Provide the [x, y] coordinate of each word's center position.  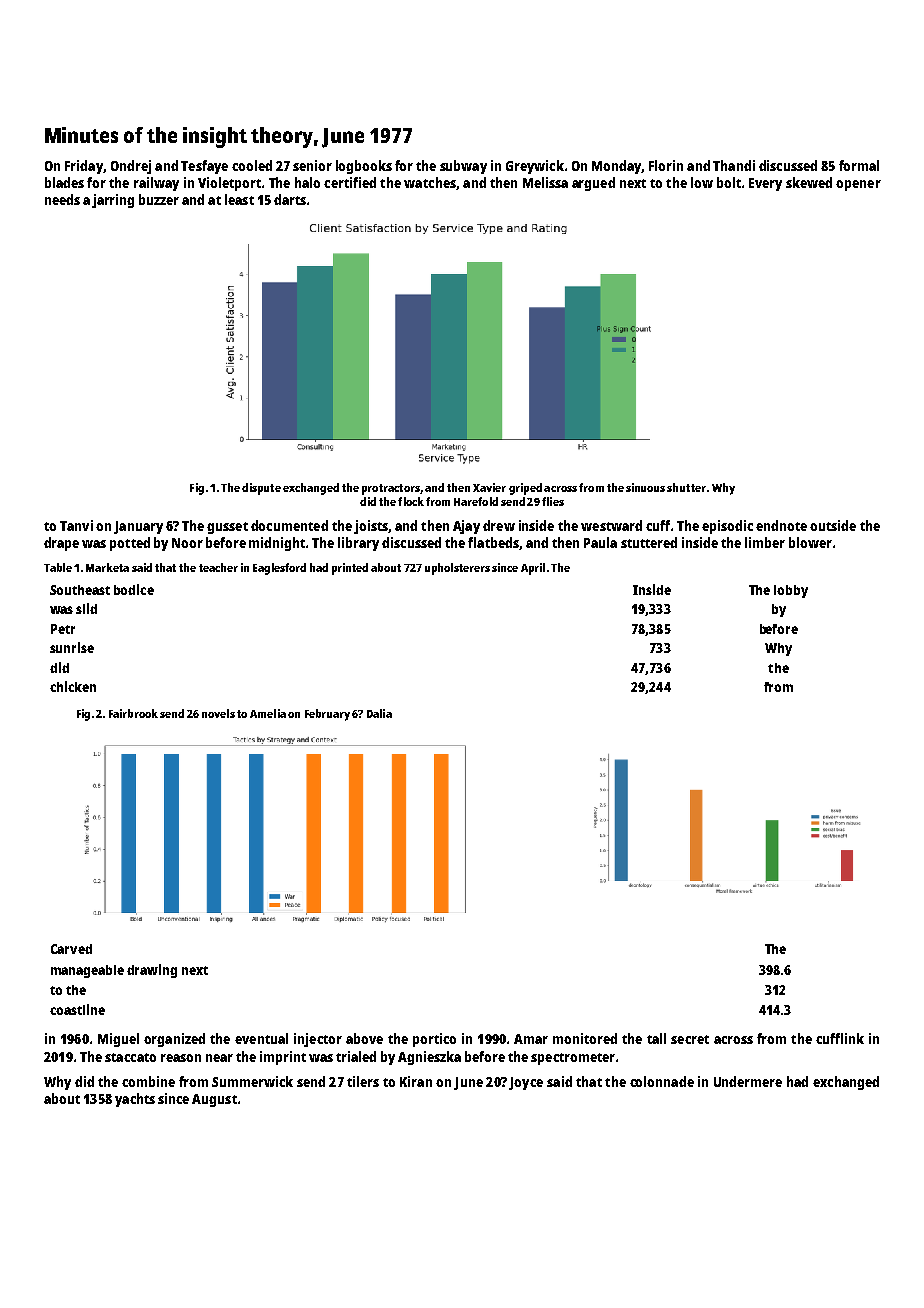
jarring [113, 201]
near [219, 1058]
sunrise [72, 647]
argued [593, 184]
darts [290, 199]
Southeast [80, 590]
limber [765, 542]
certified [350, 182]
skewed [809, 182]
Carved [71, 949]
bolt [729, 182]
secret [690, 1039]
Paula [600, 542]
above [364, 1038]
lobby [791, 591]
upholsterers [457, 569]
